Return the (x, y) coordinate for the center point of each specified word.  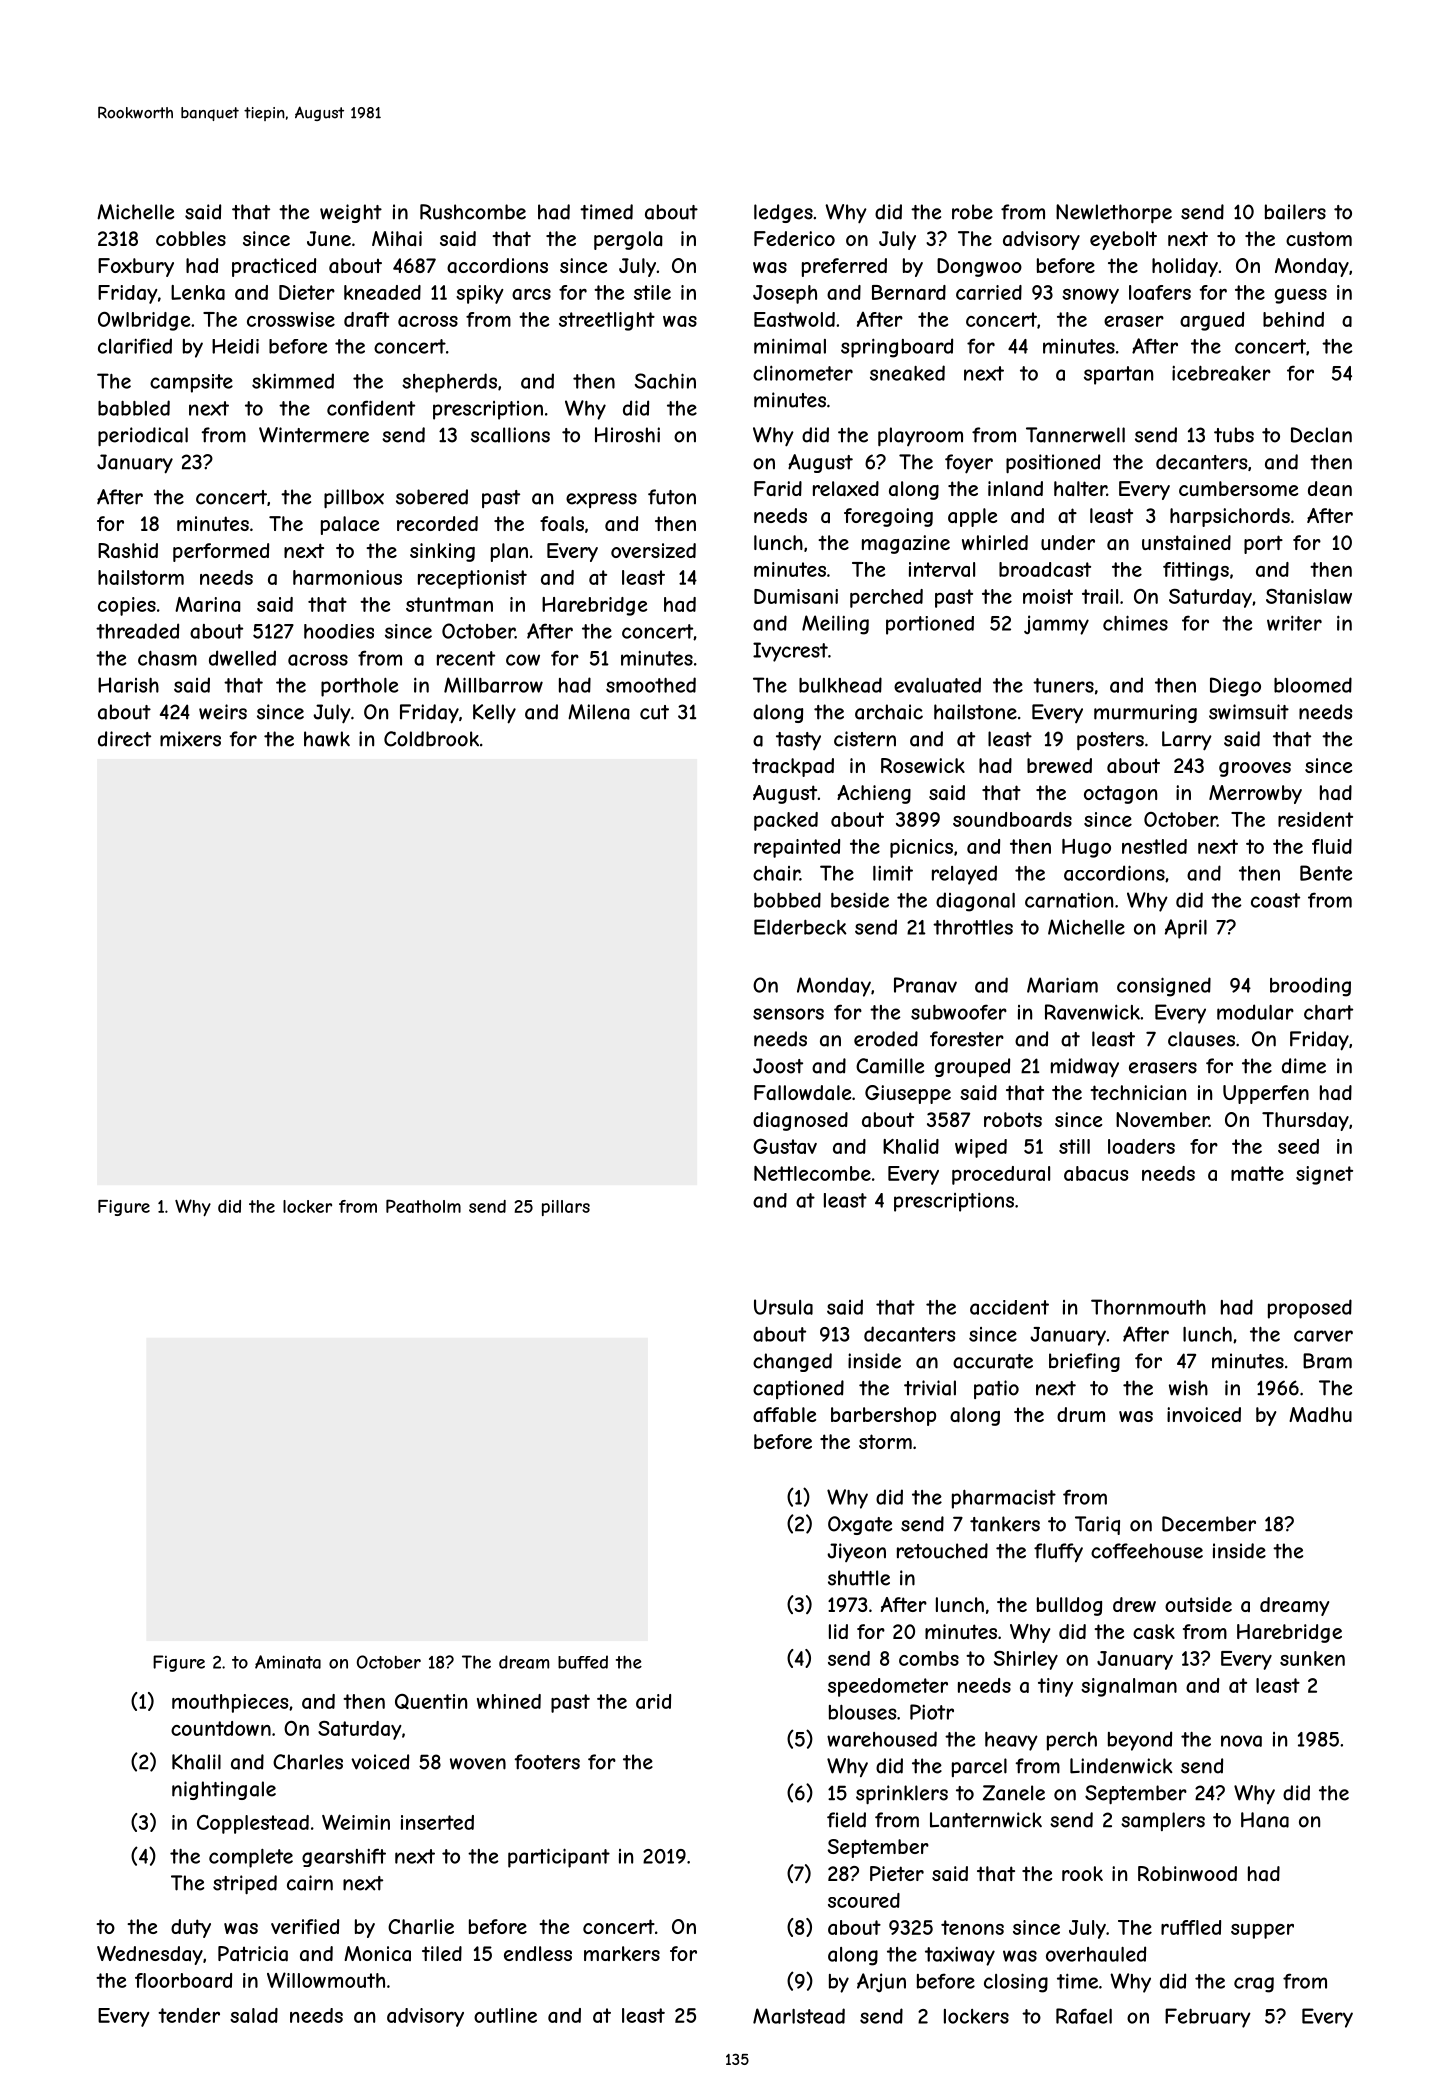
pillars (566, 1208)
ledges (783, 213)
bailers (1295, 212)
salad (254, 2015)
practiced (274, 267)
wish (1188, 1388)
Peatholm (423, 1206)
